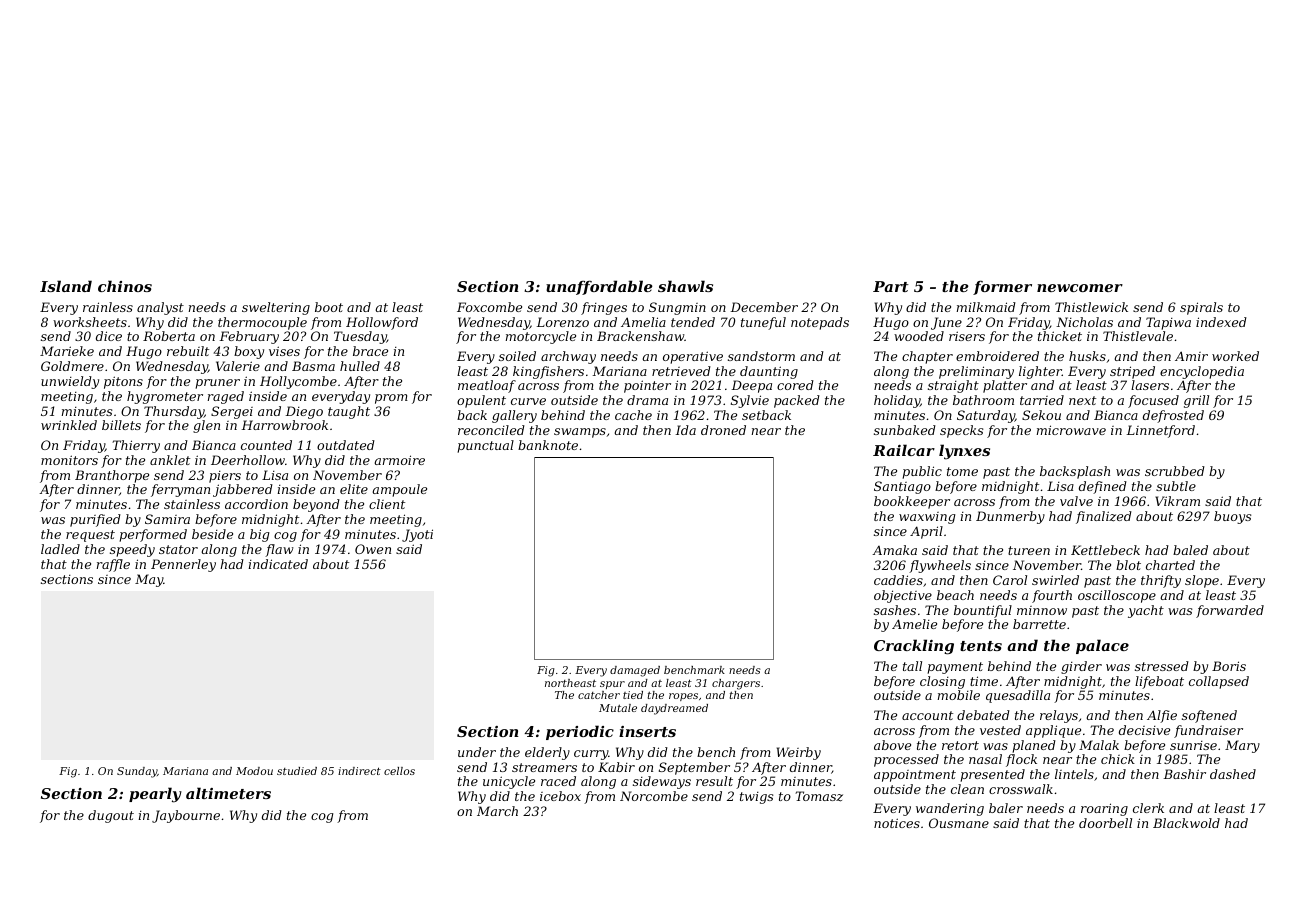  Describe the element at coordinates (1162, 716) in the screenshot. I see `Alfie` at that location.
